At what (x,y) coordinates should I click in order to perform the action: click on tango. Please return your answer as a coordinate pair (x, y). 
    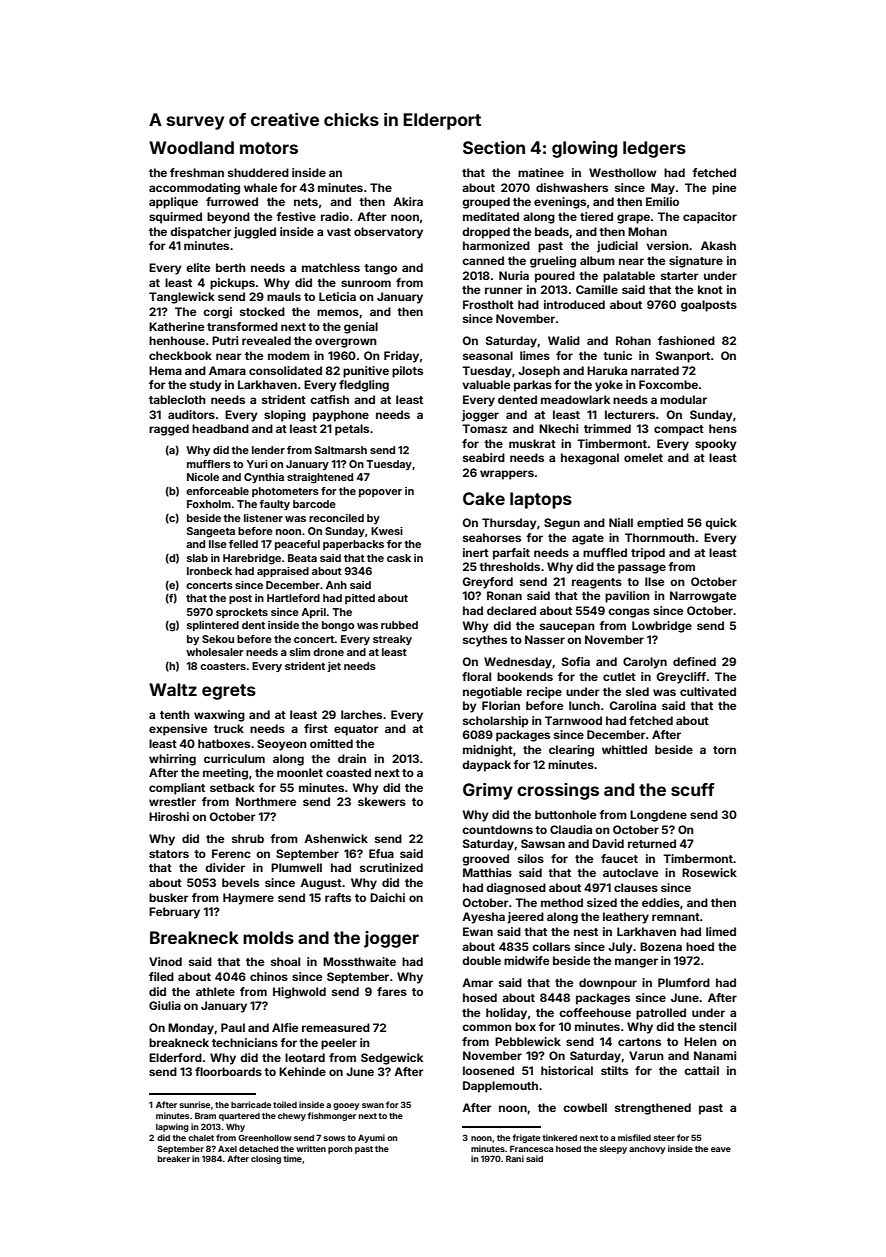
    Looking at the image, I should click on (380, 269).
